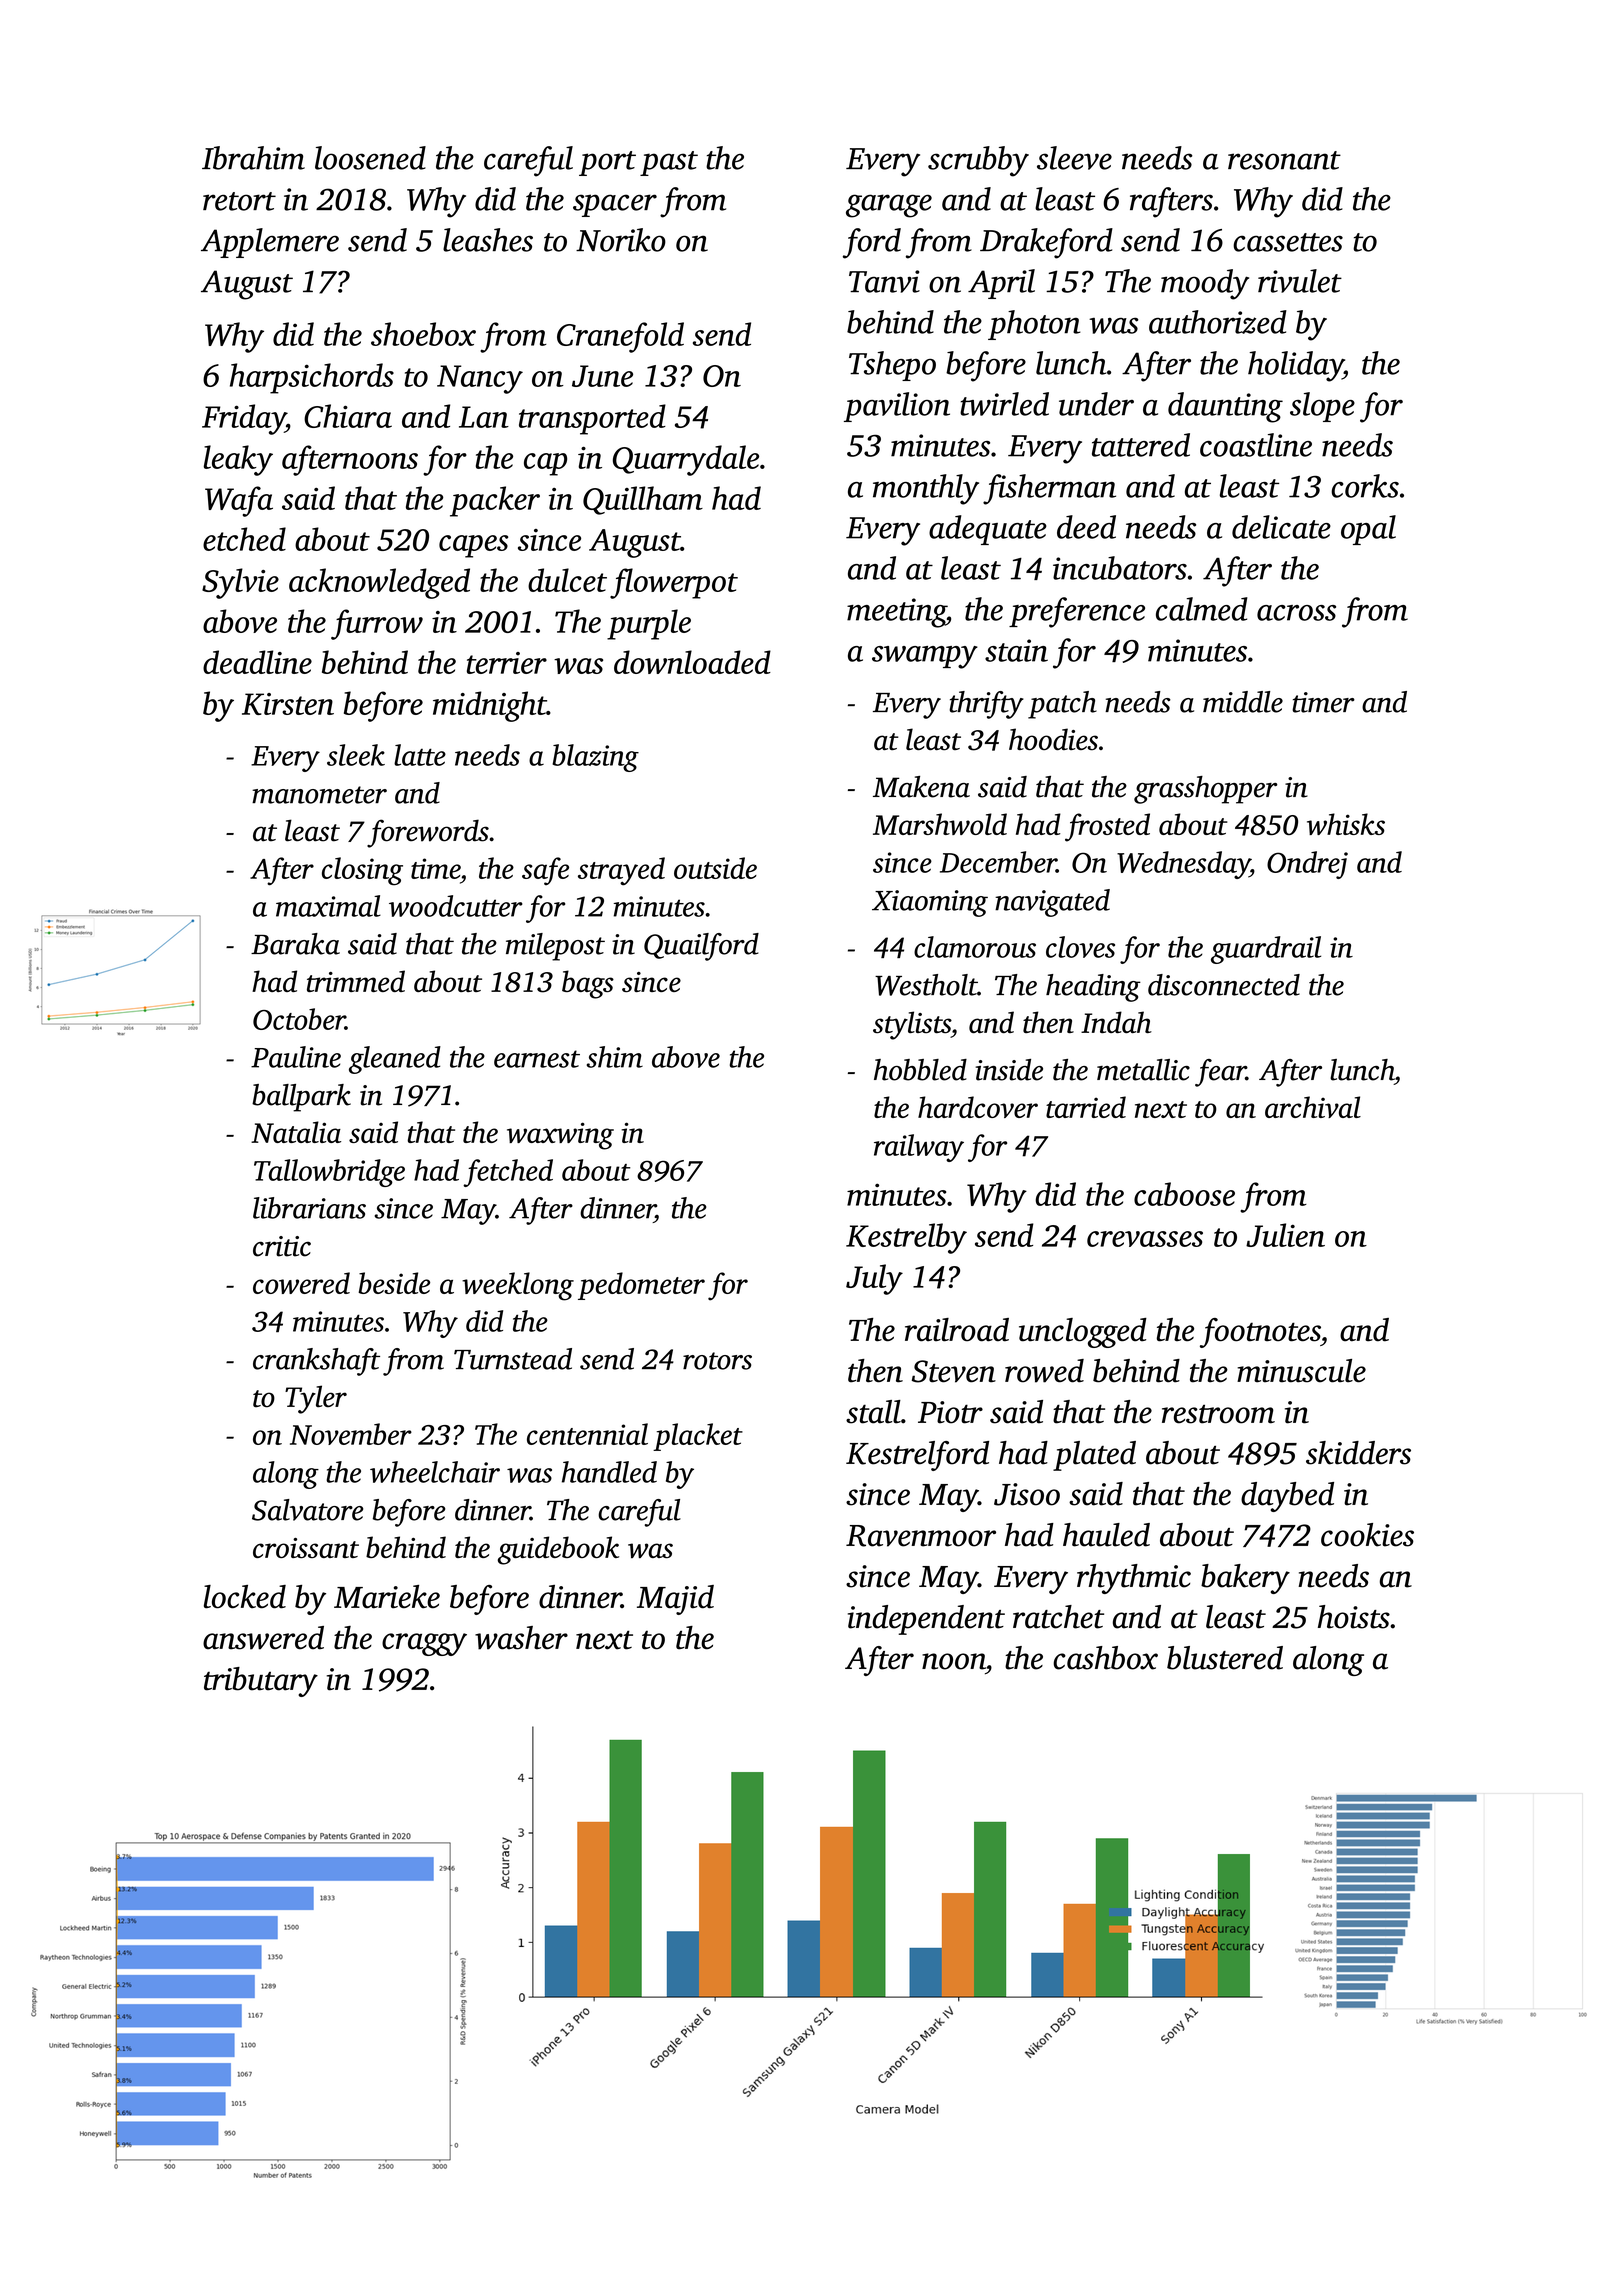  Describe the element at coordinates (1107, 827) in the document. I see `frosted` at that location.
